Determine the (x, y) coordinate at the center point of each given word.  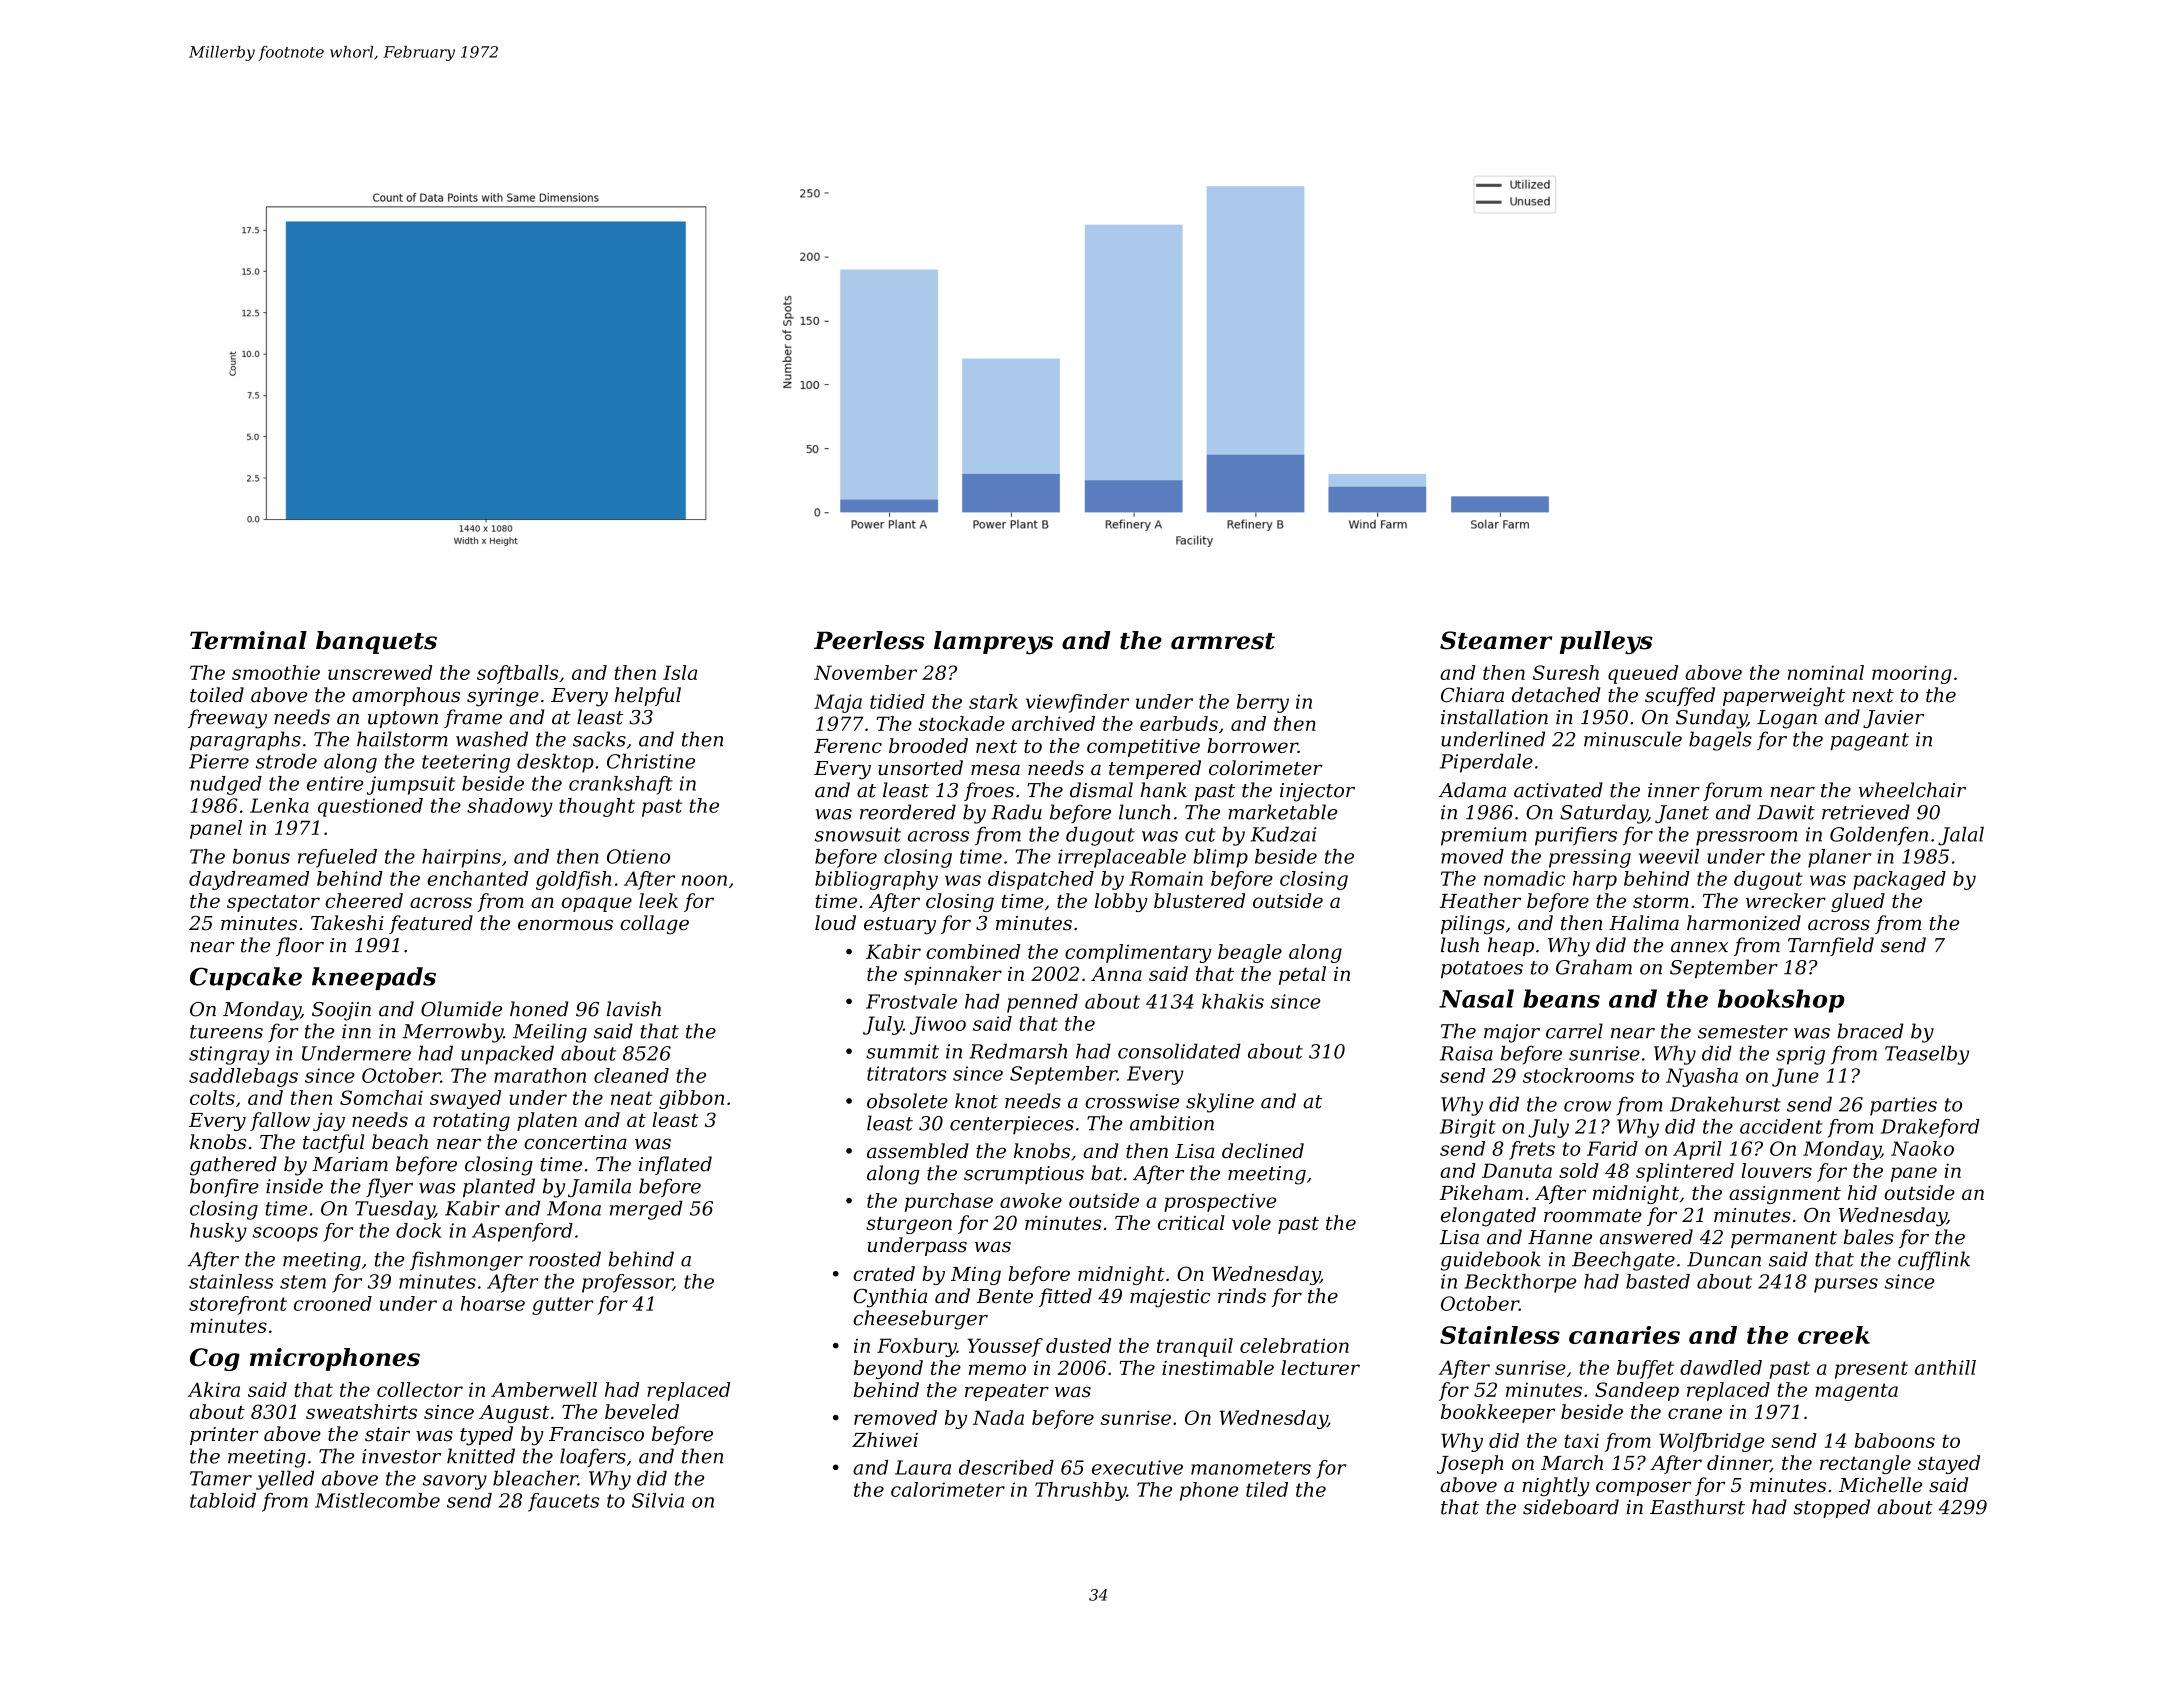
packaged (1899, 880)
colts (212, 1097)
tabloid (223, 1500)
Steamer (1496, 640)
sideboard (1571, 1507)
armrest (1223, 641)
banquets (376, 642)
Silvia (658, 1500)
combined (973, 951)
